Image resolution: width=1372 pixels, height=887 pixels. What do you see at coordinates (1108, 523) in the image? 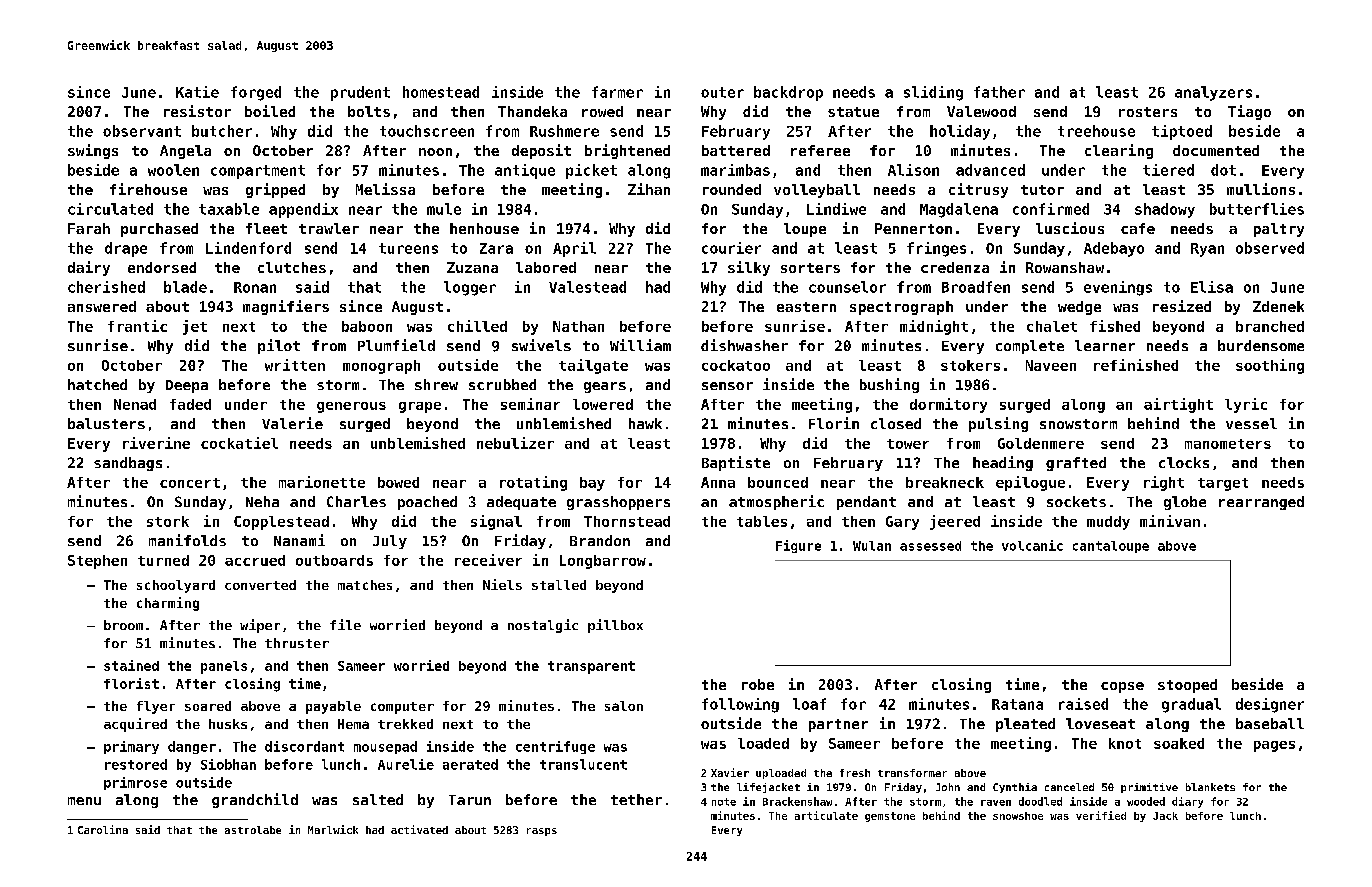
I see `muddy` at bounding box center [1108, 523].
